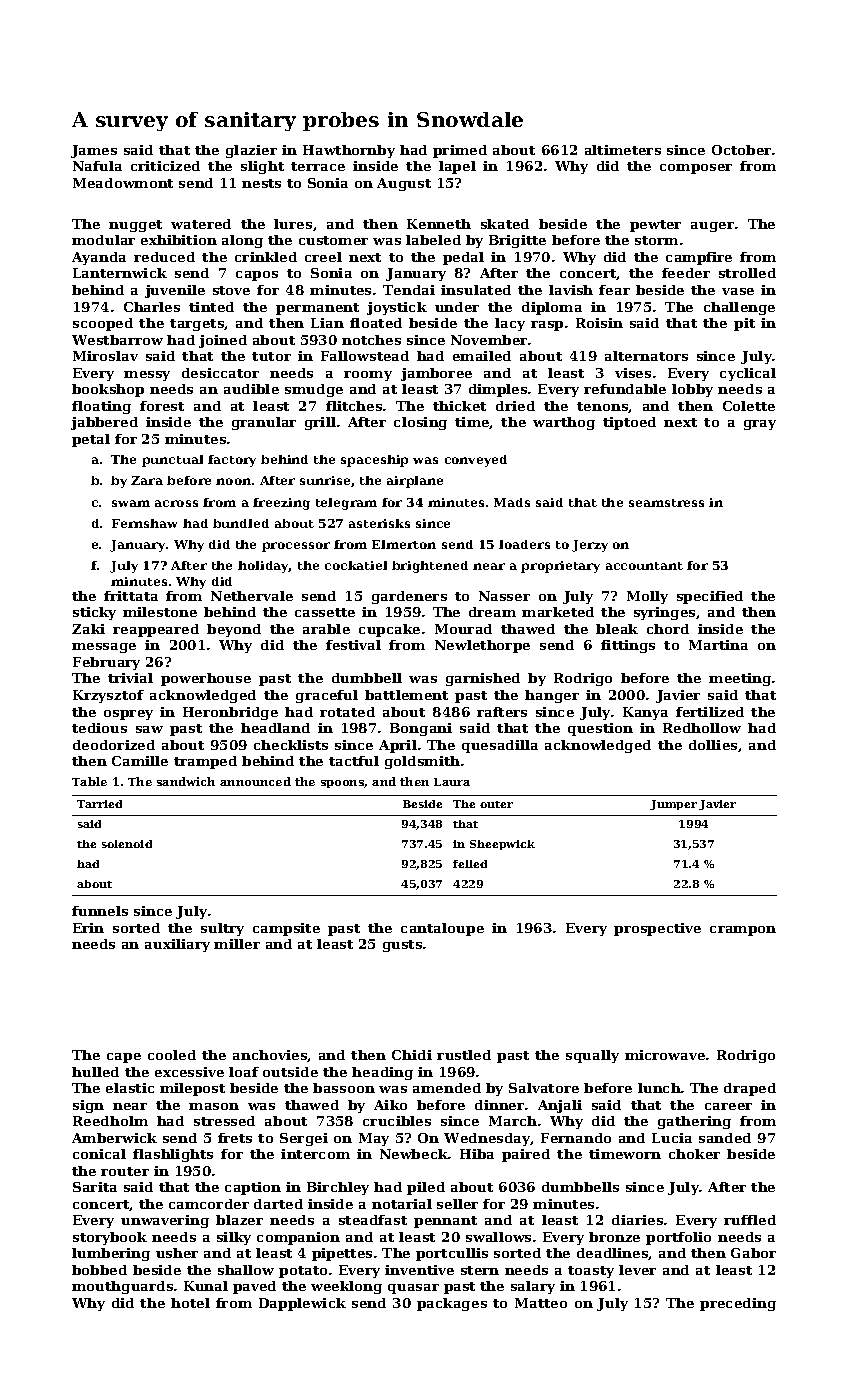 Image resolution: width=849 pixels, height=1400 pixels. I want to click on cantaloupe, so click(442, 929).
